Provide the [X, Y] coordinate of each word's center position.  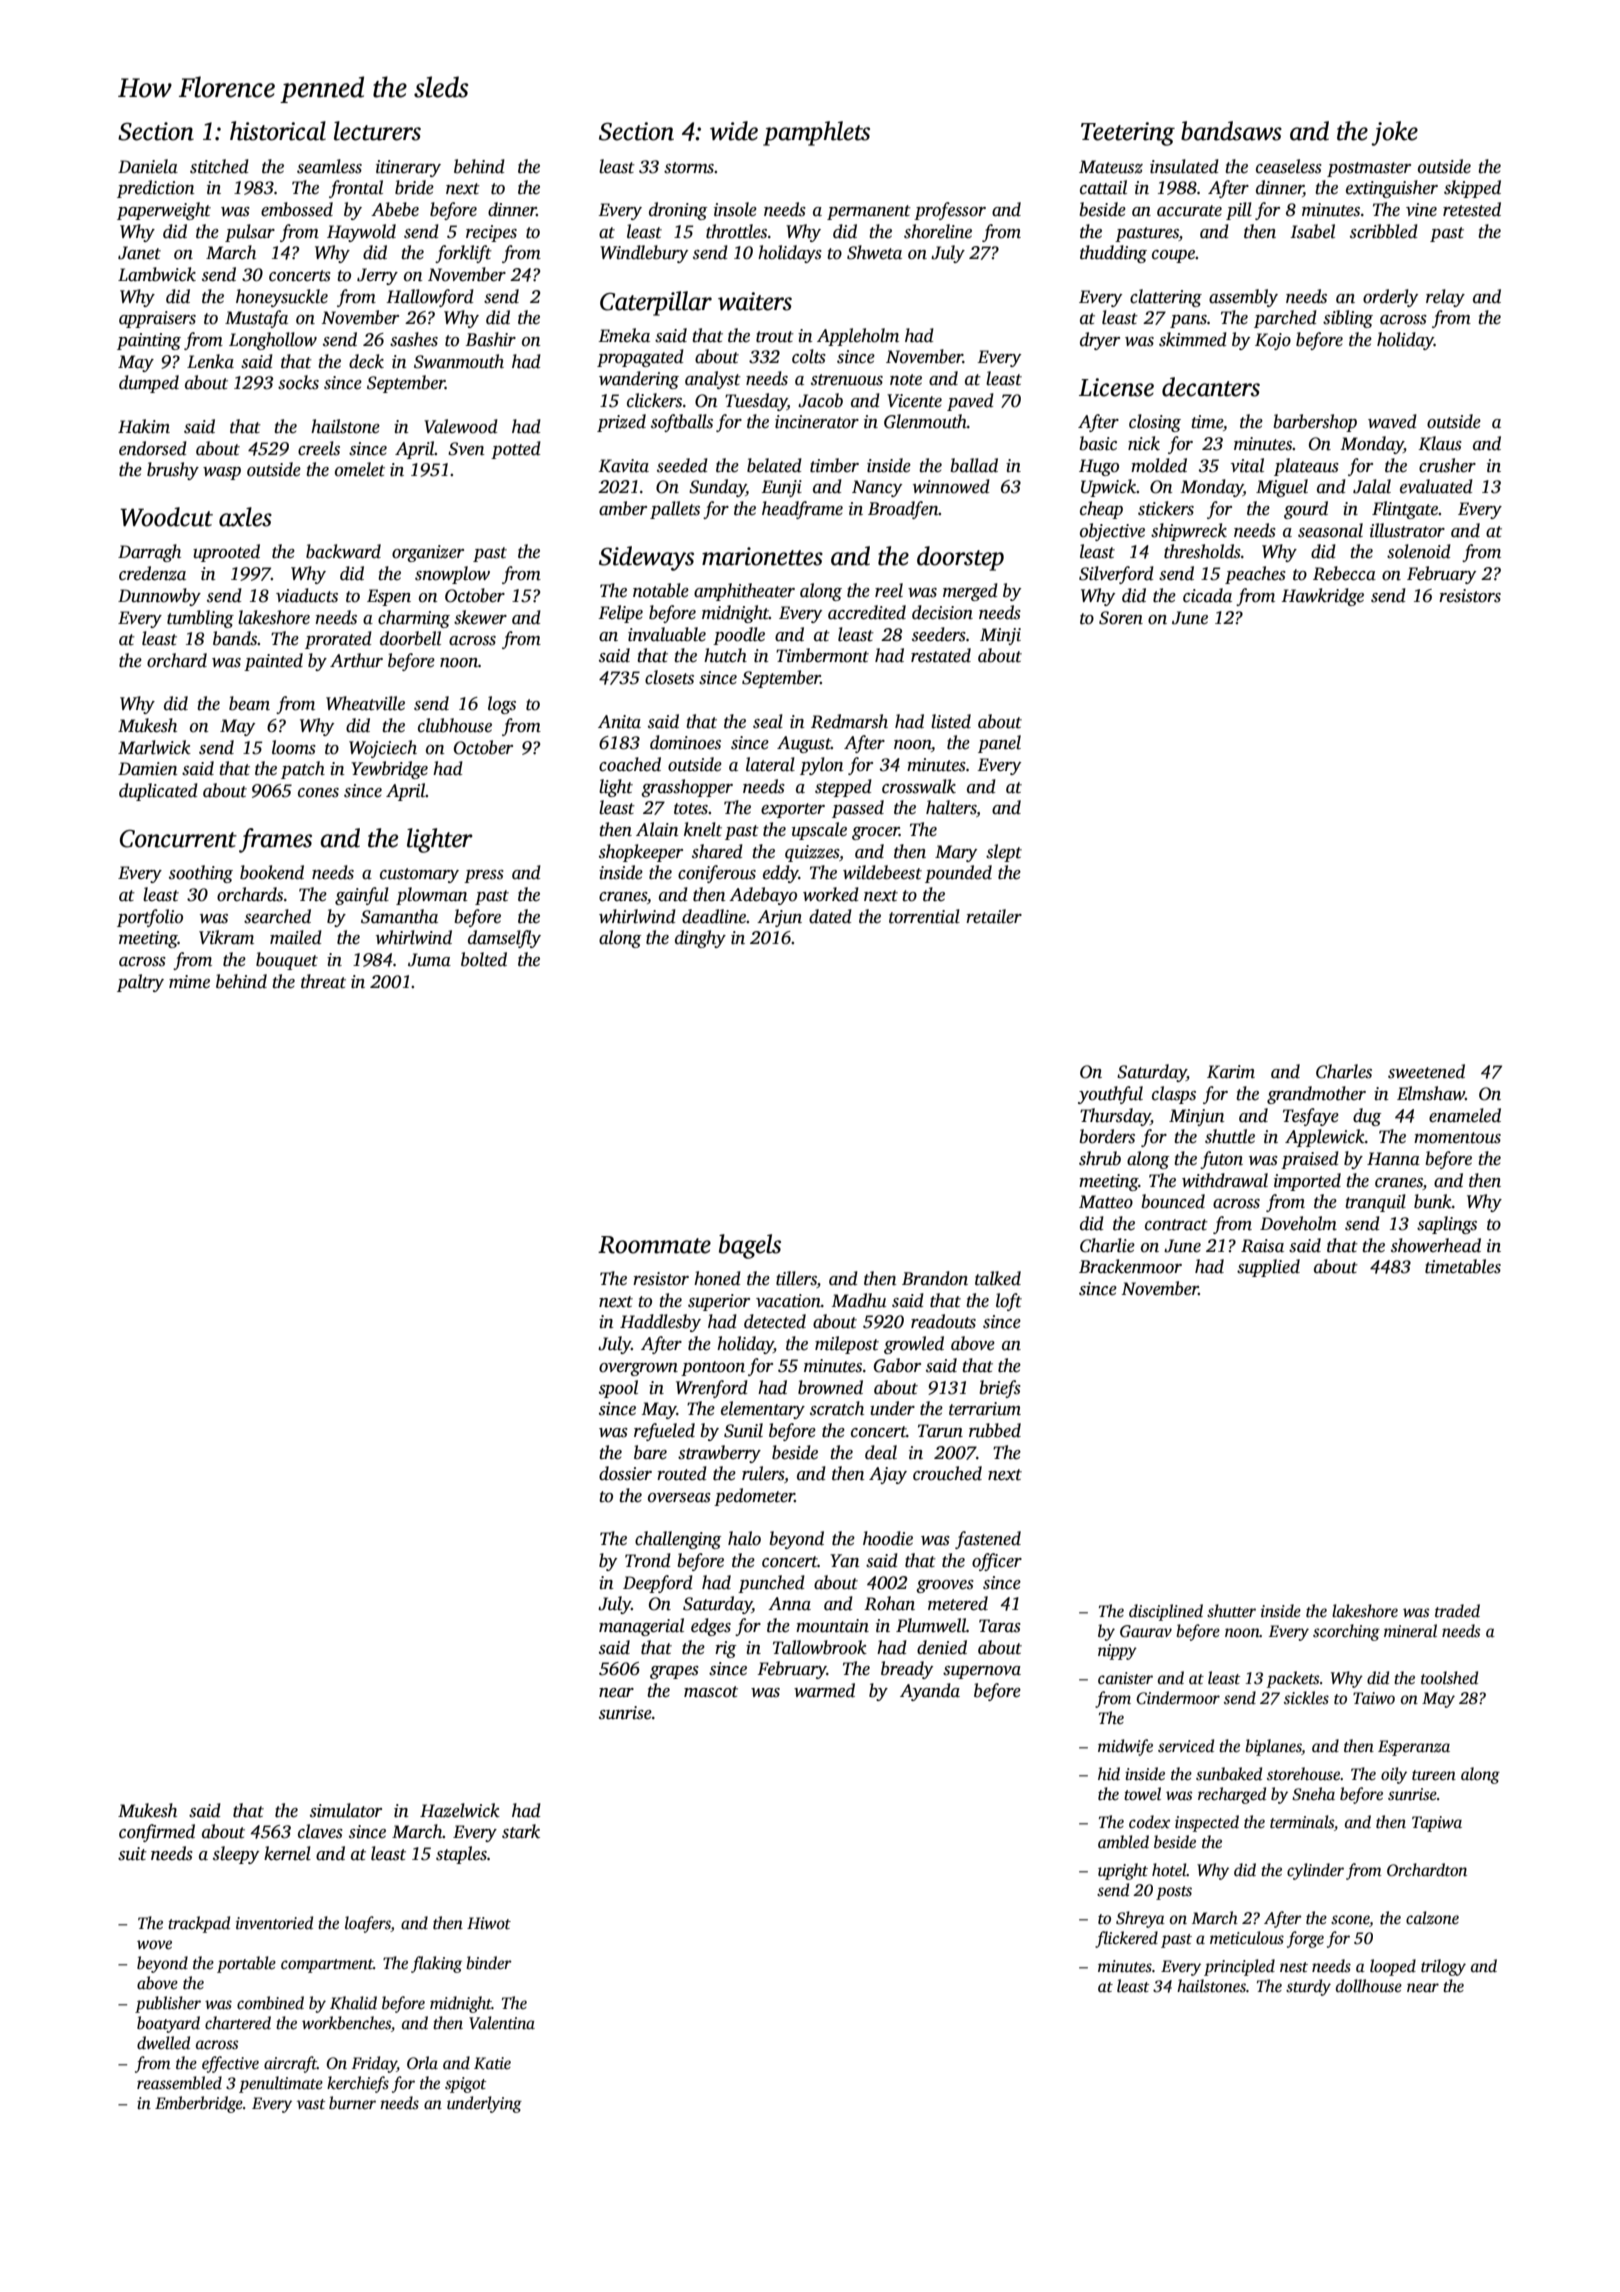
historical [278, 131]
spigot [466, 2085]
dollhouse [1369, 1986]
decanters [1211, 387]
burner [352, 2102]
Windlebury [644, 254]
